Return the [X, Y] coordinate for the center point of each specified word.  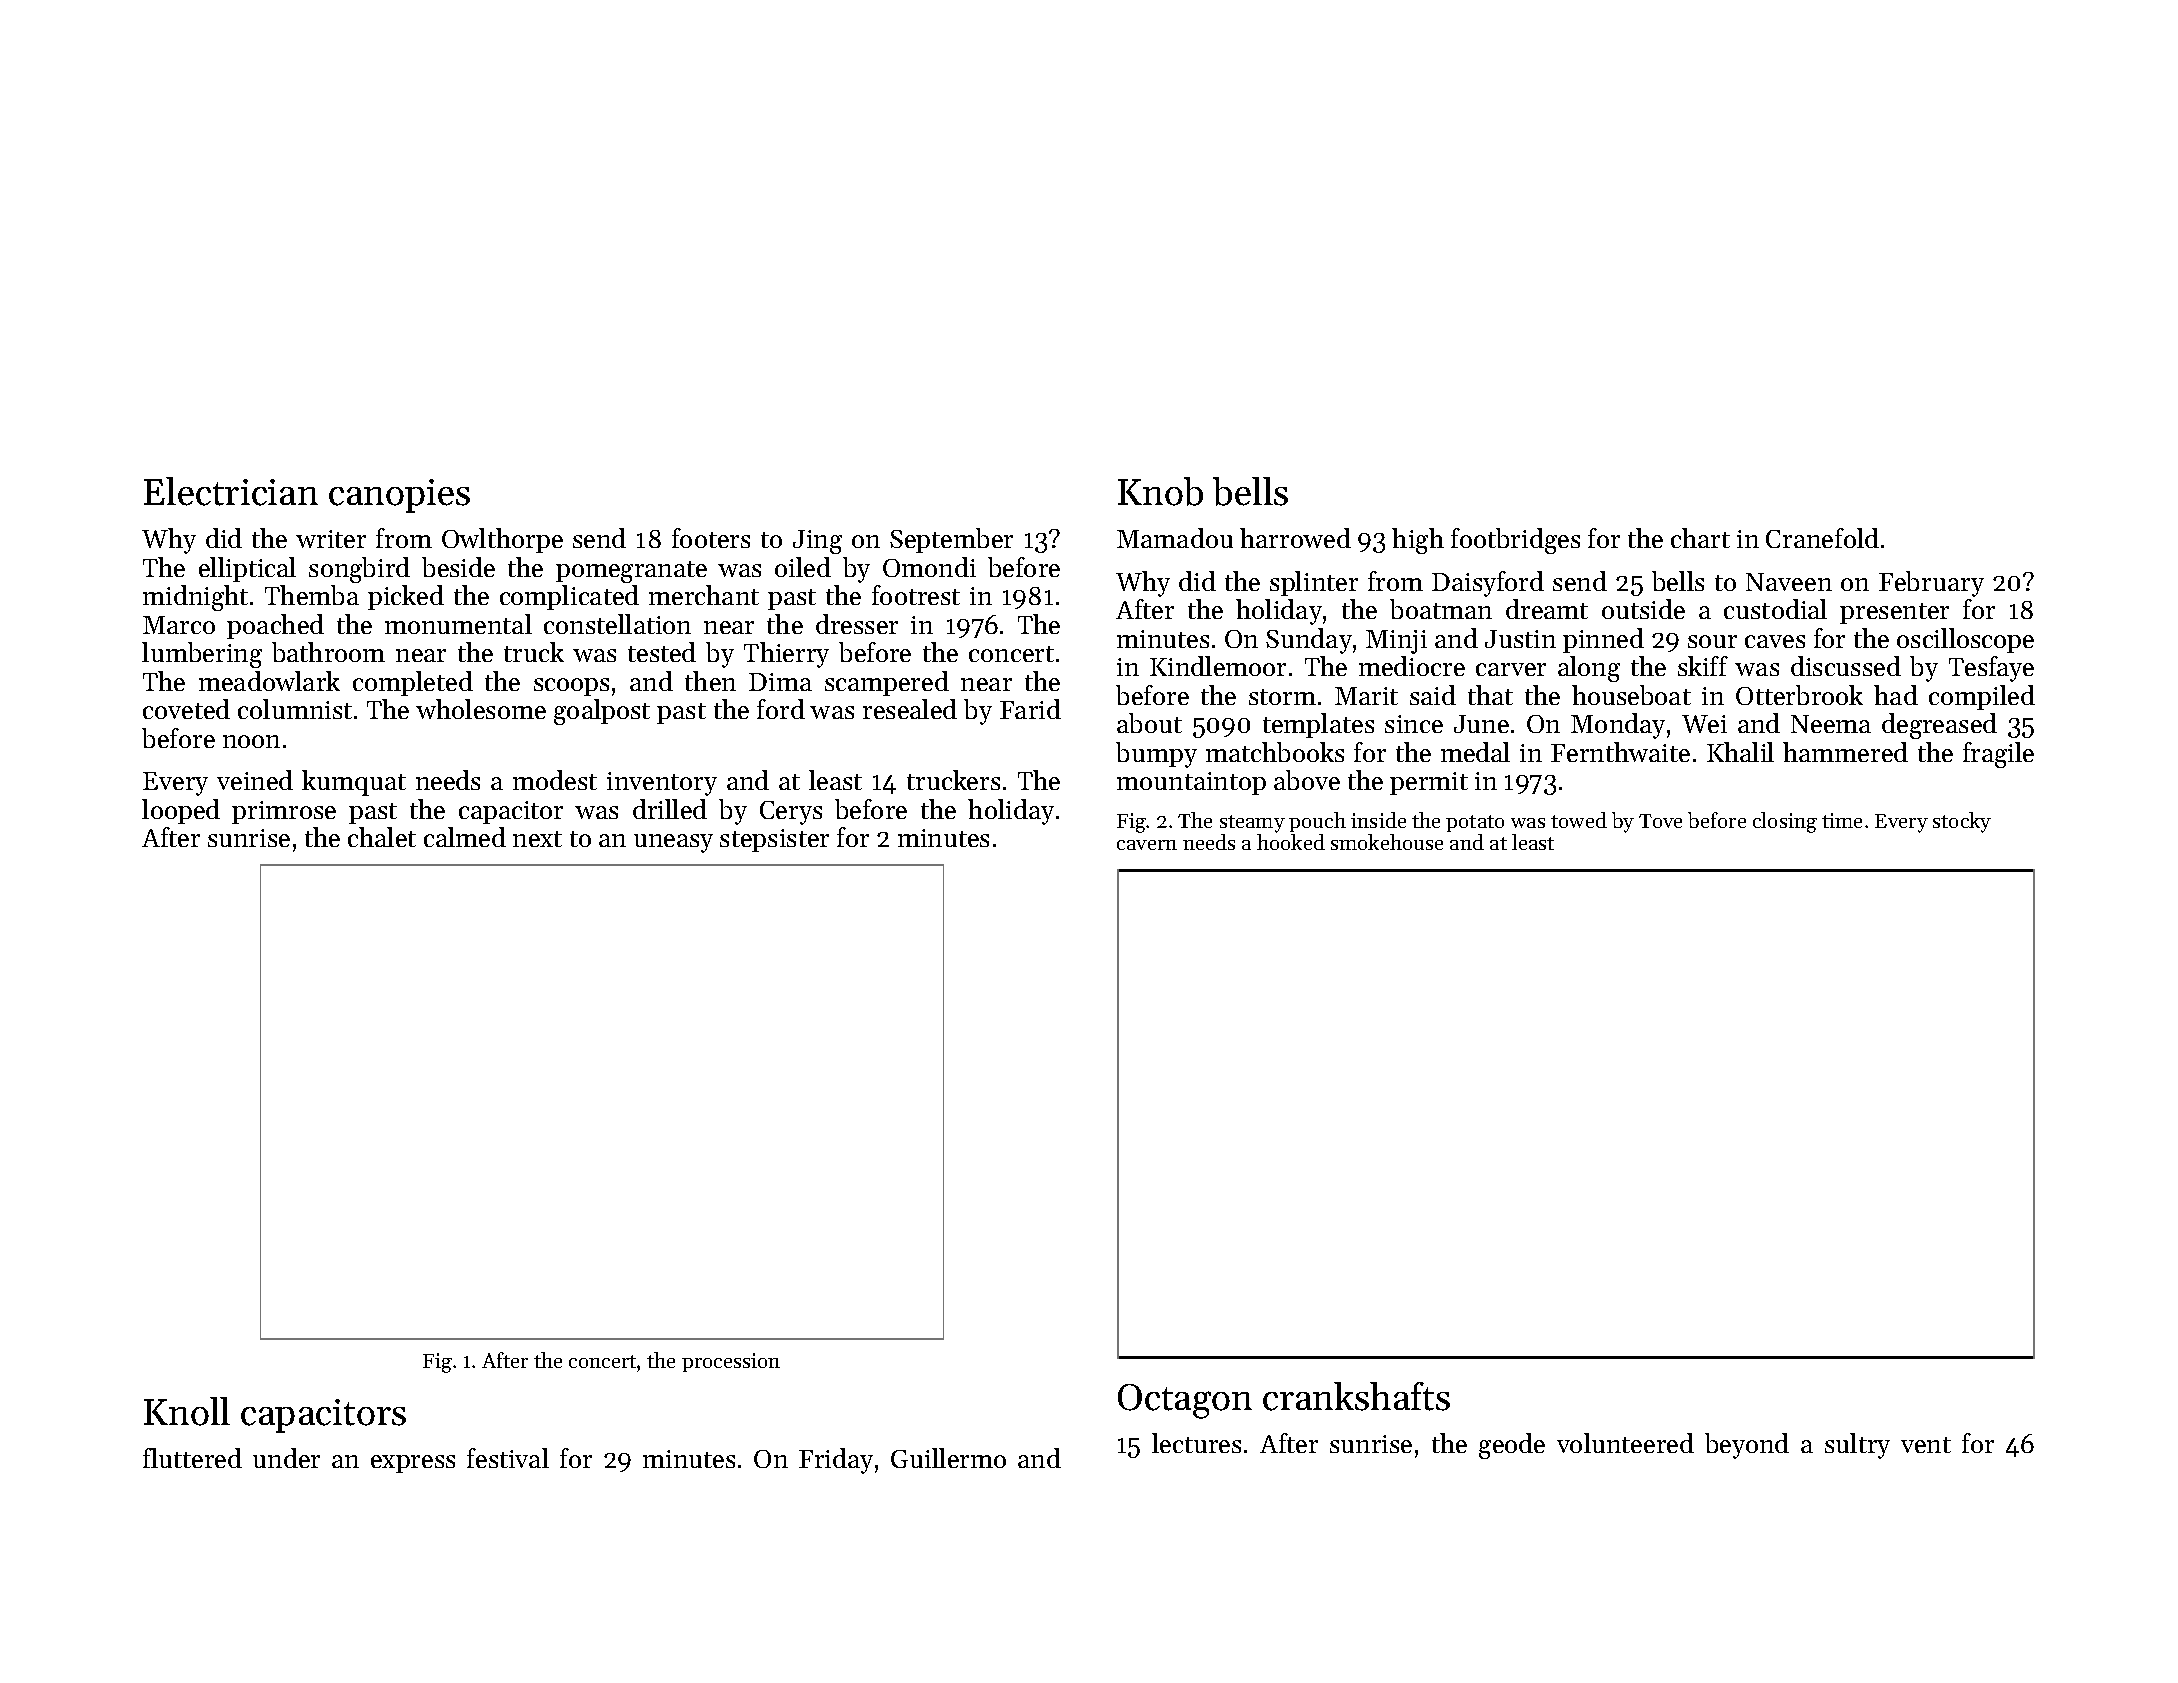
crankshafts [1356, 1396]
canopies [399, 496]
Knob [1160, 491]
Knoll [187, 1411]
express [413, 1464]
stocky [1962, 822]
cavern [1147, 845]
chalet [382, 837]
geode [1512, 1446]
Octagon [1185, 1401]
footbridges [1515, 541]
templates [1318, 725]
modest [555, 780]
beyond [1747, 1446]
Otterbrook [1799, 695]
